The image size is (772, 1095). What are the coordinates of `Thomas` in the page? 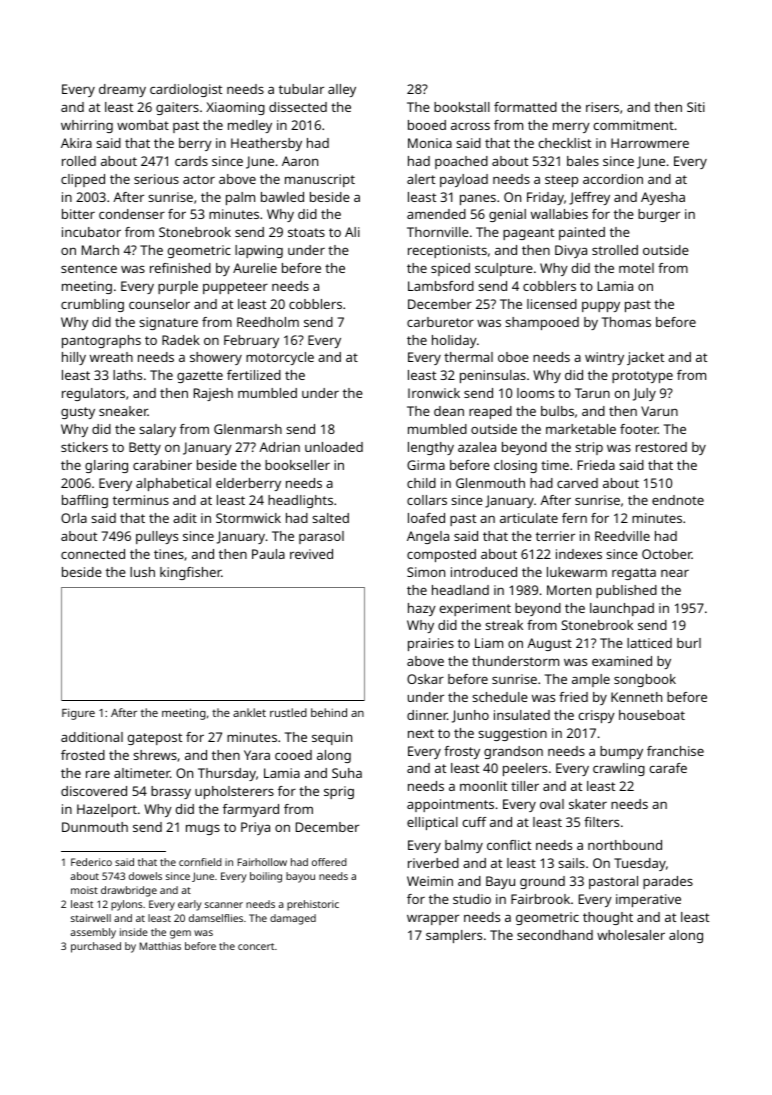 It's located at (626, 322).
